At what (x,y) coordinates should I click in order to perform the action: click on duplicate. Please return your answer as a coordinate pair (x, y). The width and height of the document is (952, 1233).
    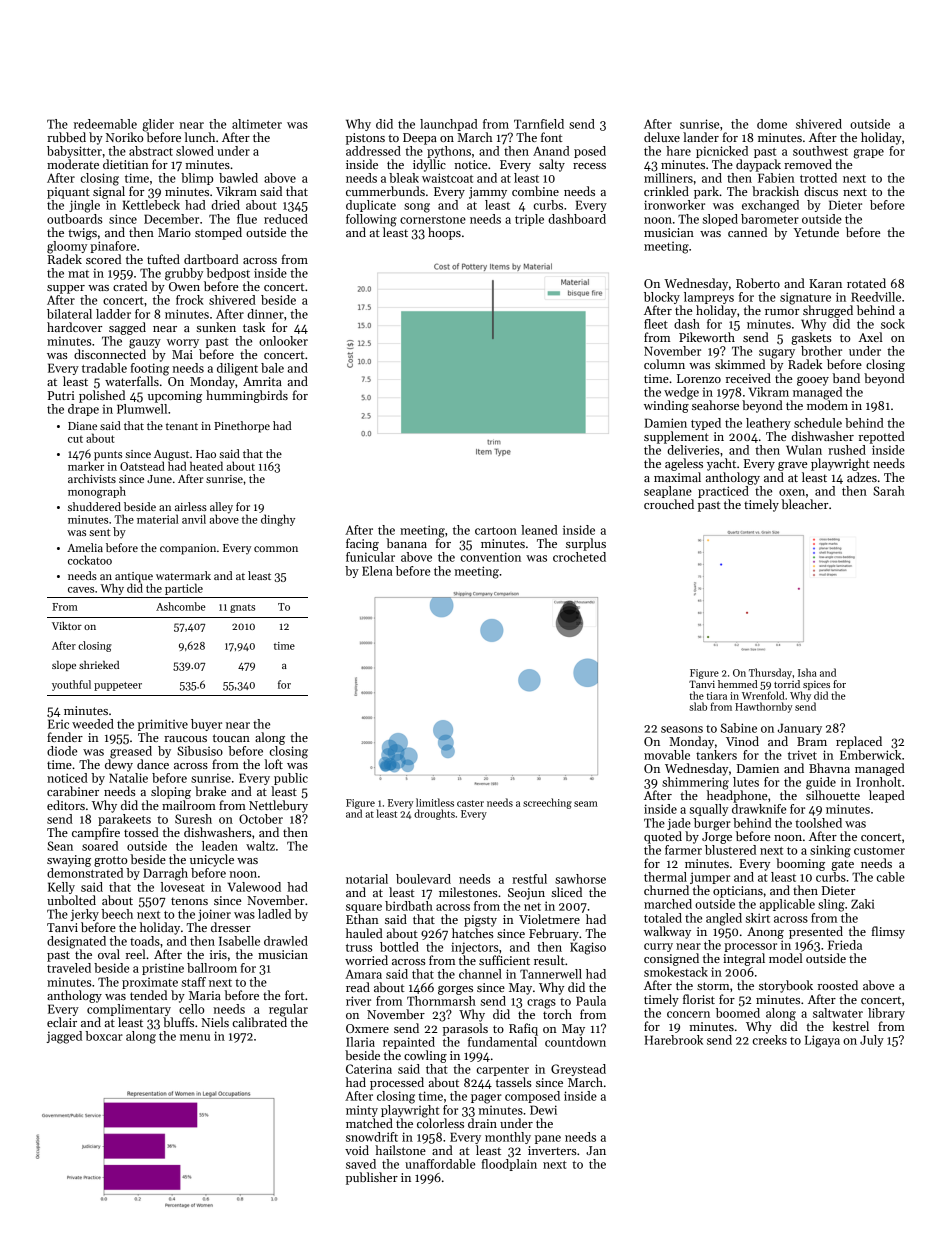
    Looking at the image, I should click on (371, 206).
